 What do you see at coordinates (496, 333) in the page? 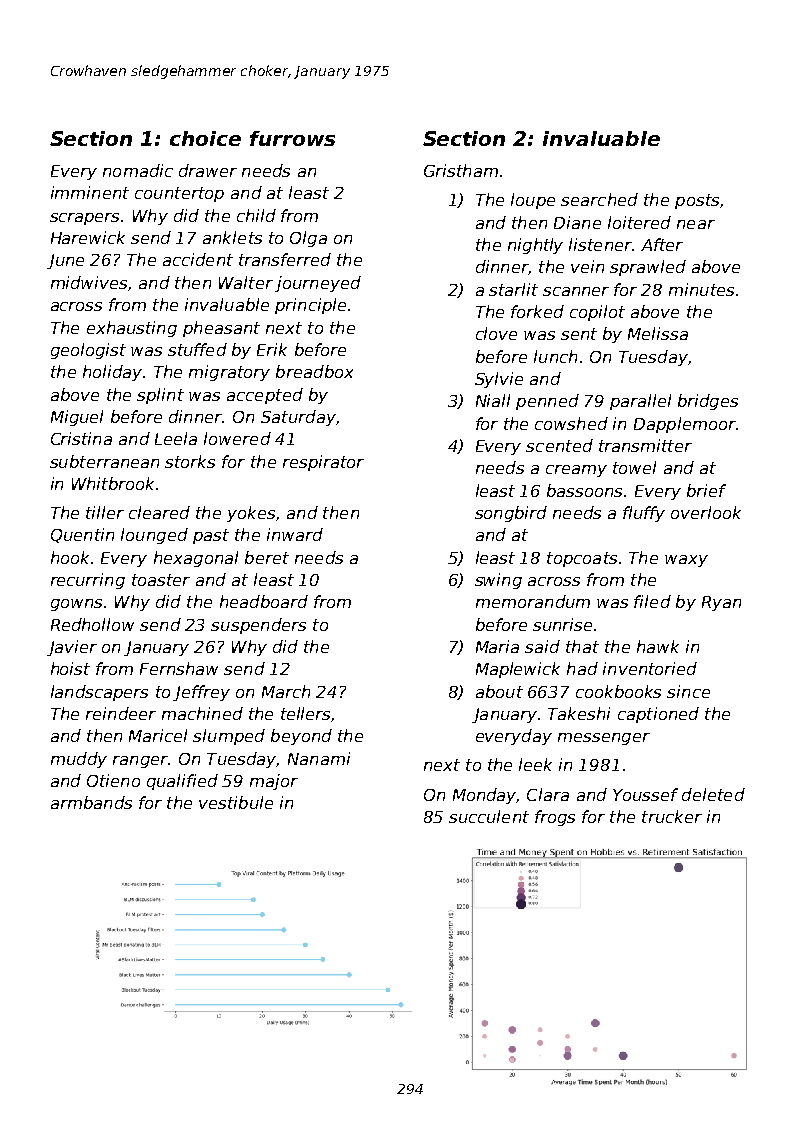
I see `clove` at bounding box center [496, 333].
